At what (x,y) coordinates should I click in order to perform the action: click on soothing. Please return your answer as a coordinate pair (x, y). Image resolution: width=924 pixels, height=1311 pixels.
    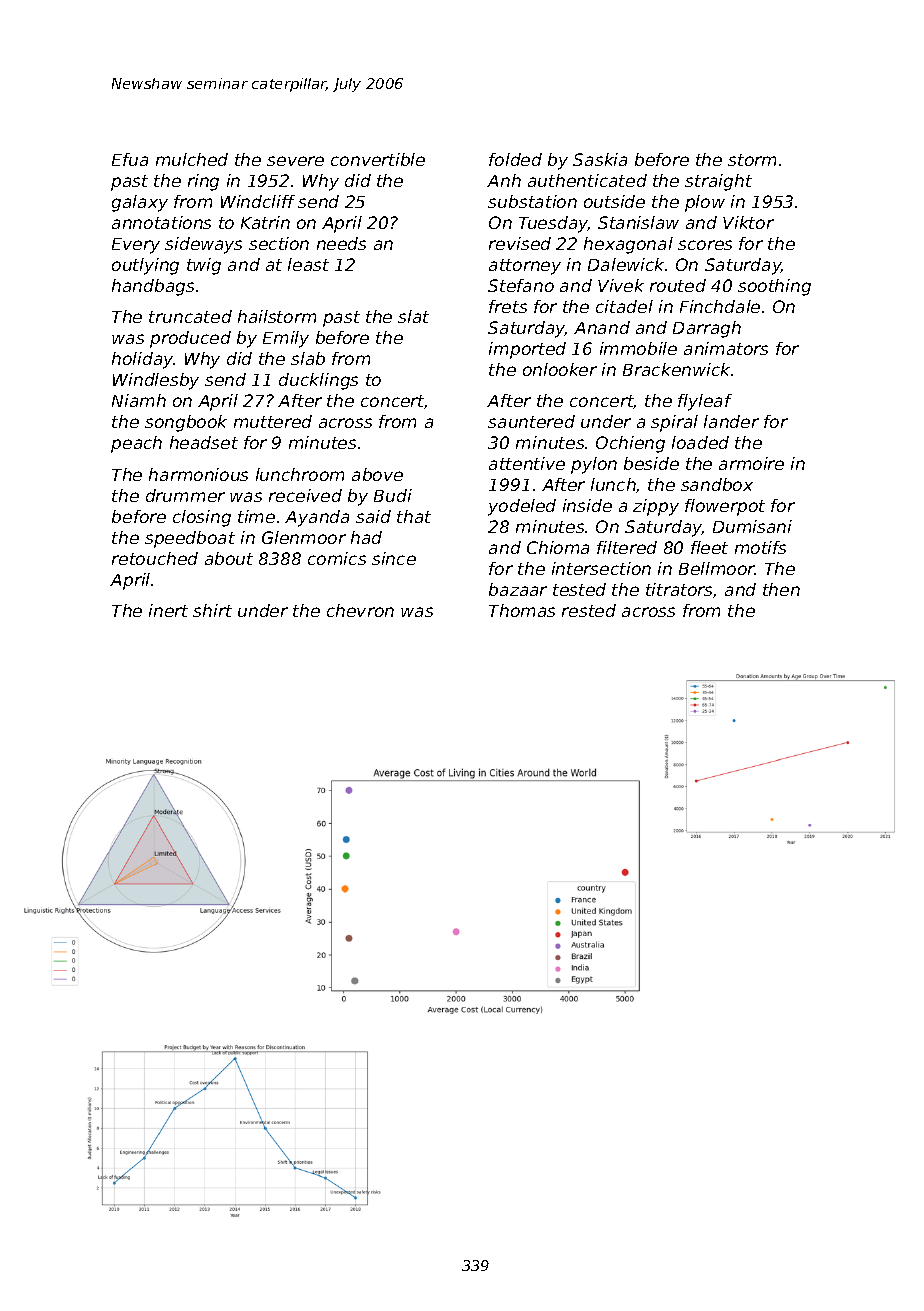
    Looking at the image, I should click on (774, 287).
